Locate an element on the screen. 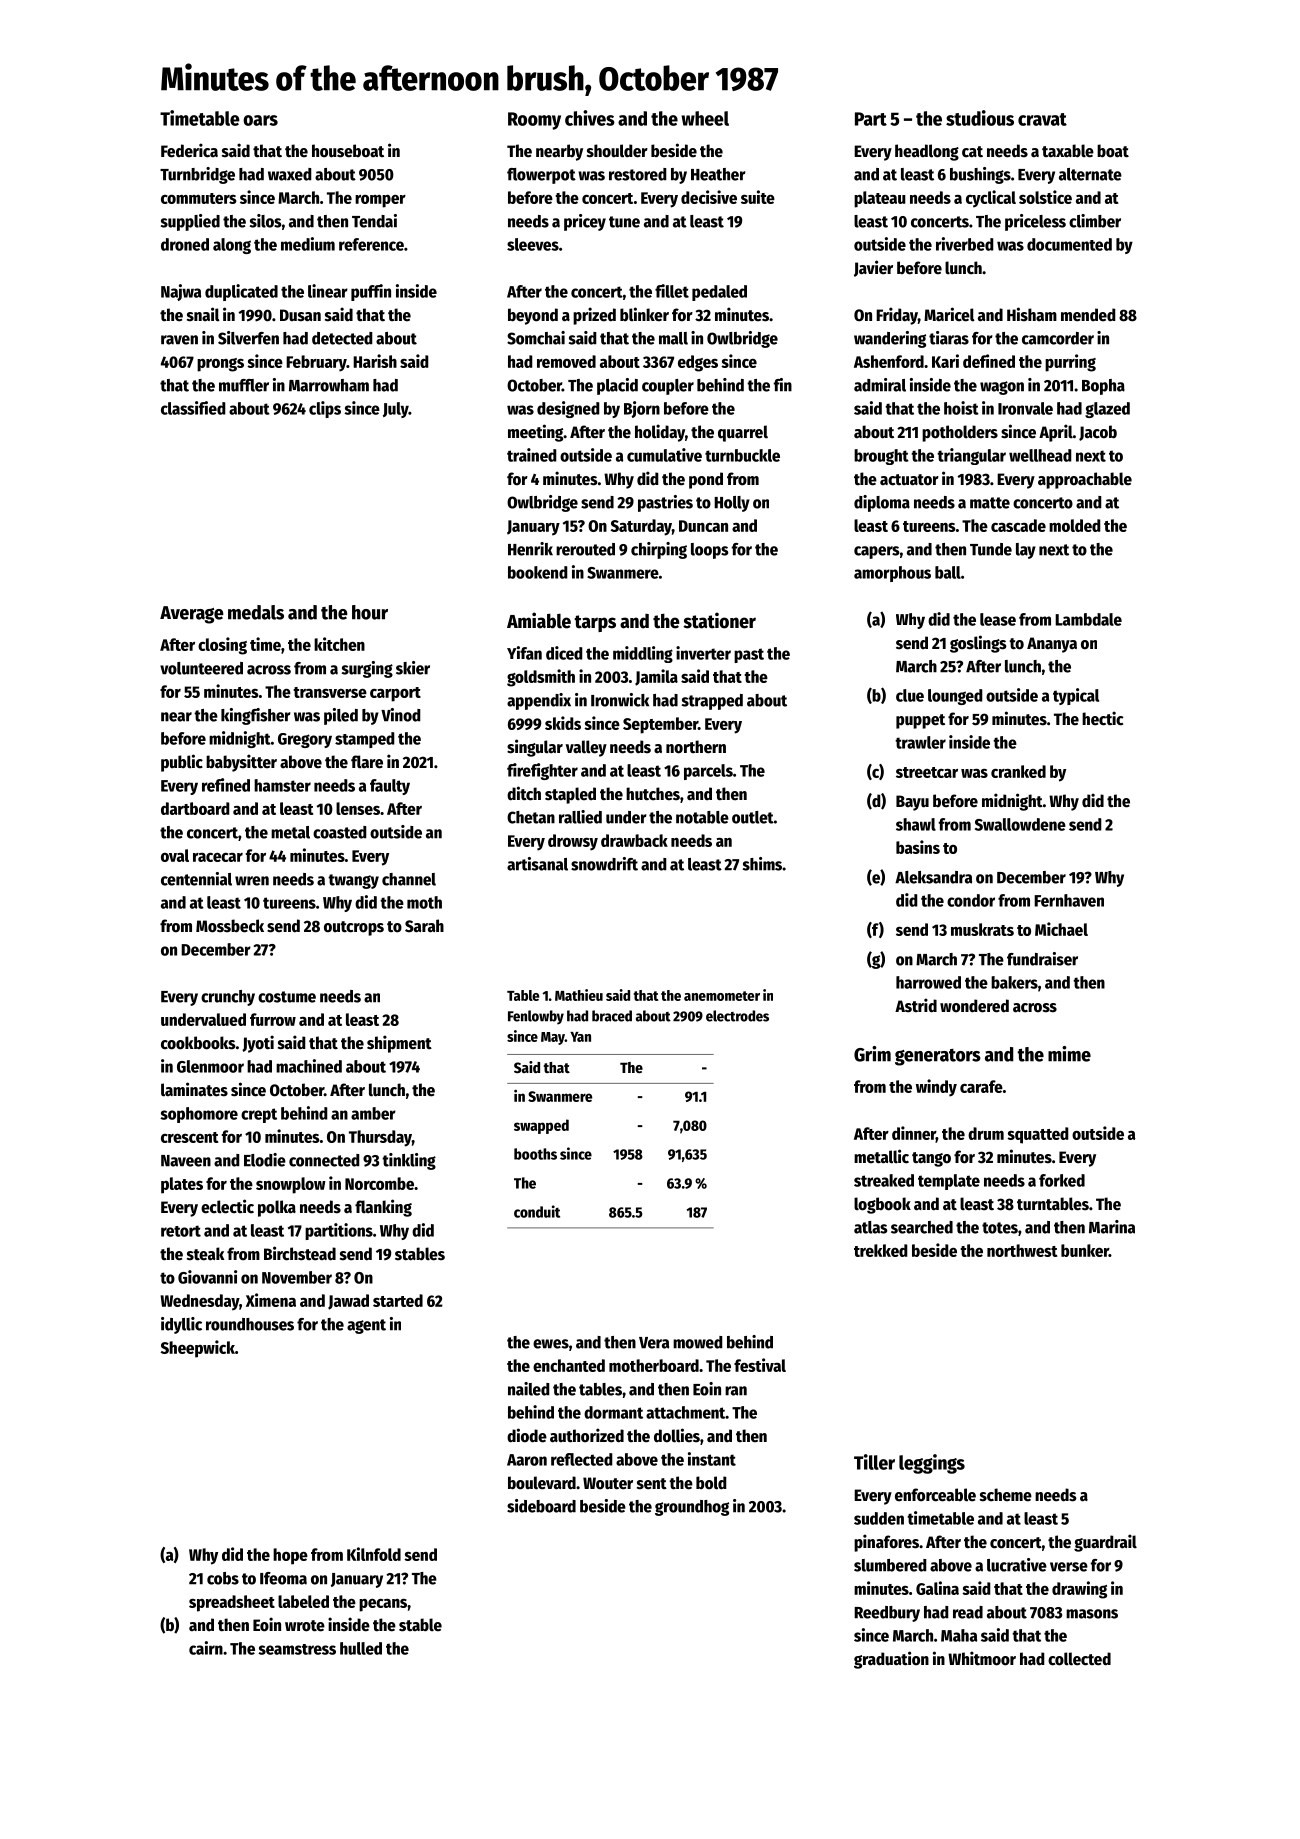 The width and height of the screenshot is (1300, 1839). costume is located at coordinates (287, 997).
